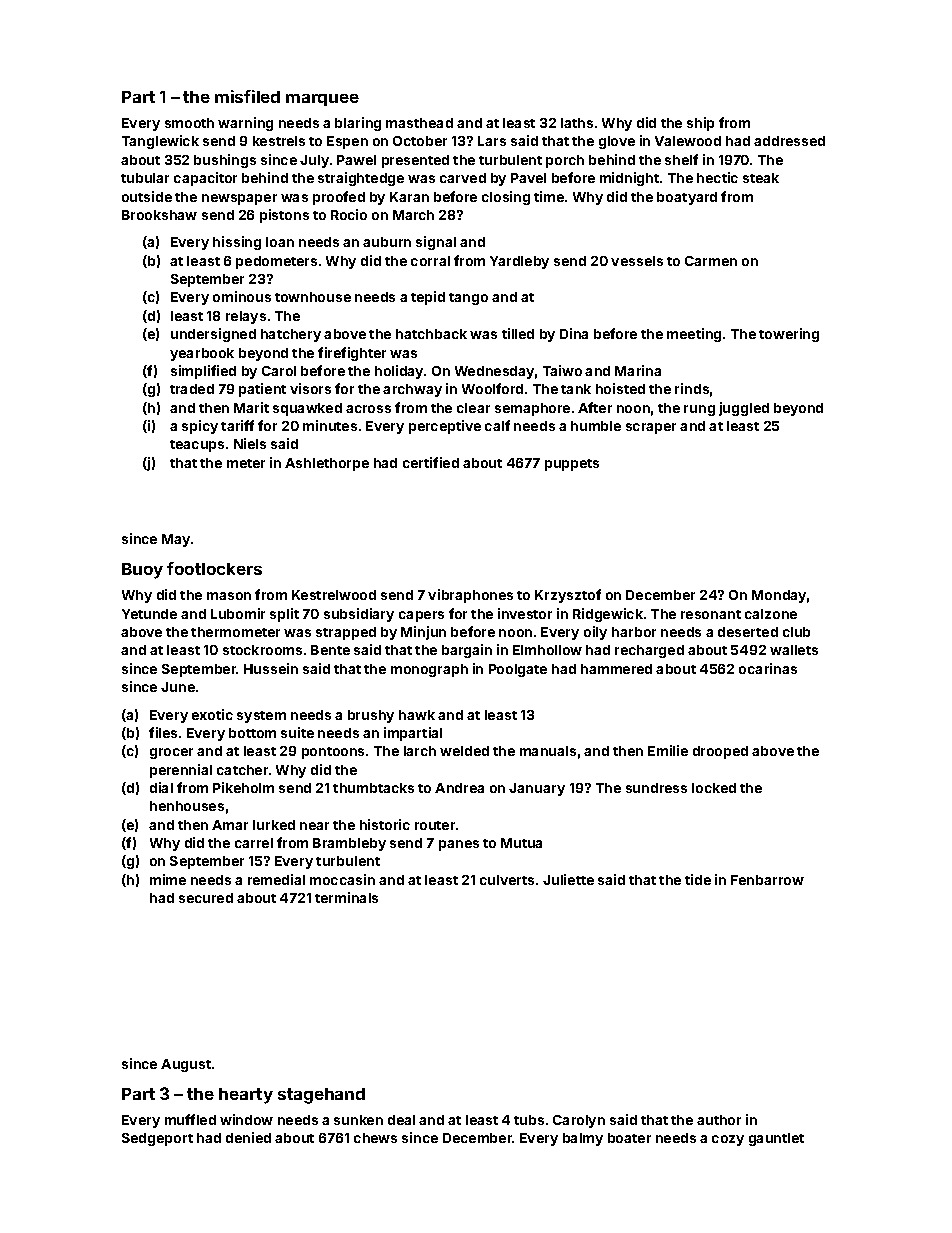 The image size is (952, 1233). What do you see at coordinates (529, 1120) in the screenshot?
I see `tubs` at bounding box center [529, 1120].
